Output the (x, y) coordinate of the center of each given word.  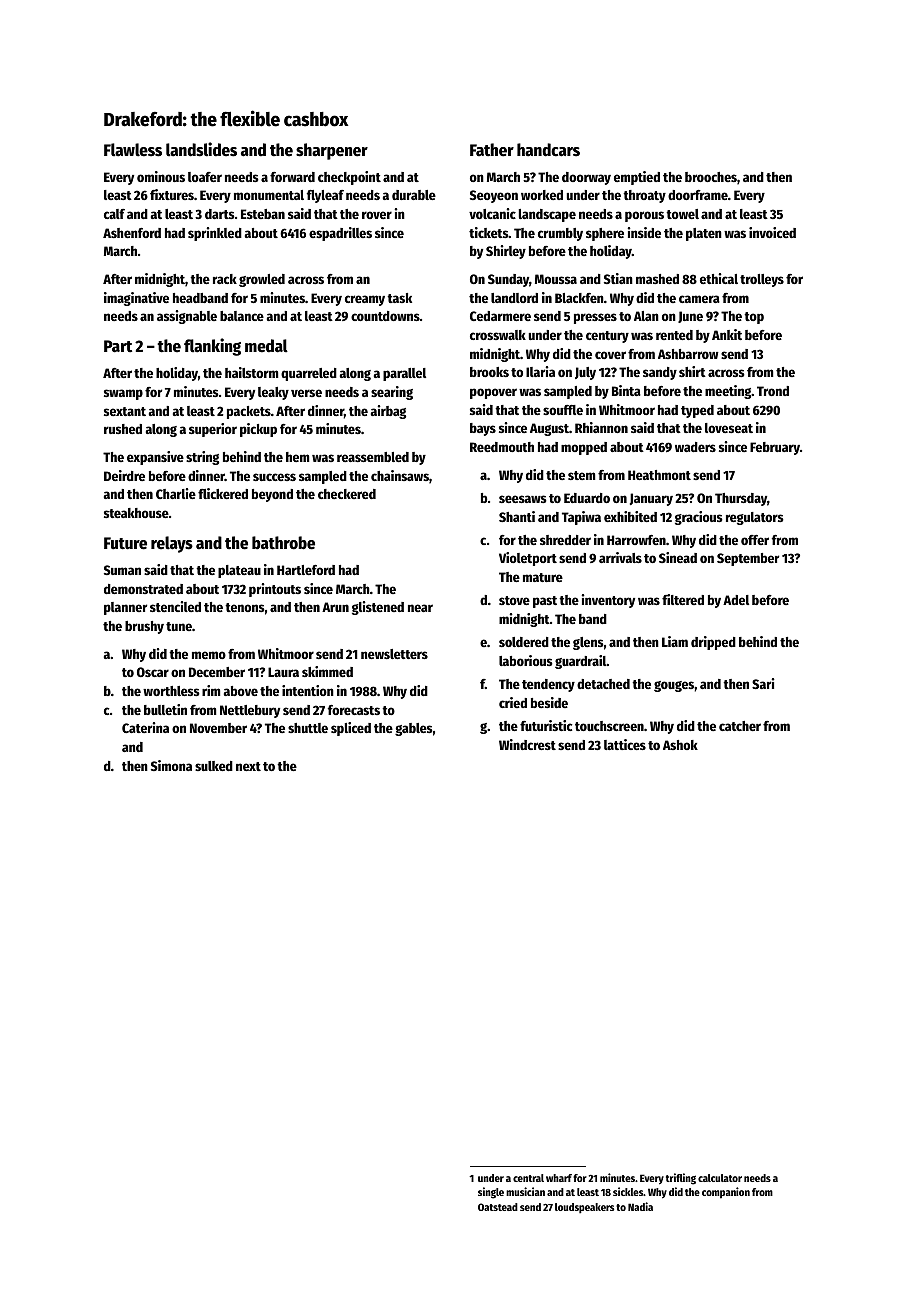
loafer (205, 177)
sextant (125, 411)
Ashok (680, 745)
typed (697, 411)
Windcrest (527, 744)
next (248, 766)
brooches (711, 177)
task (399, 298)
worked (542, 195)
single (491, 1193)
